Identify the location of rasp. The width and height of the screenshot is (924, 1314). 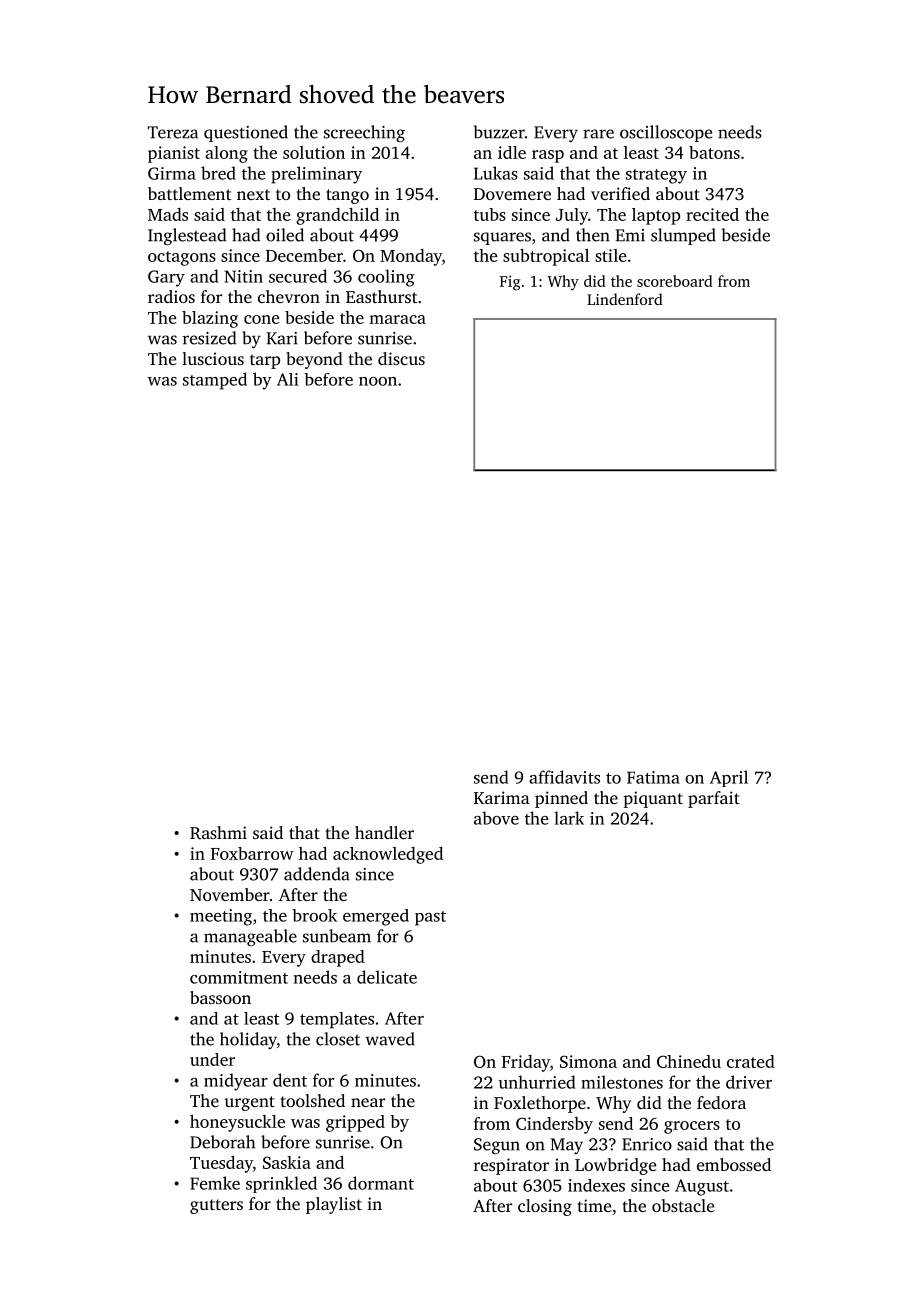
(548, 156).
